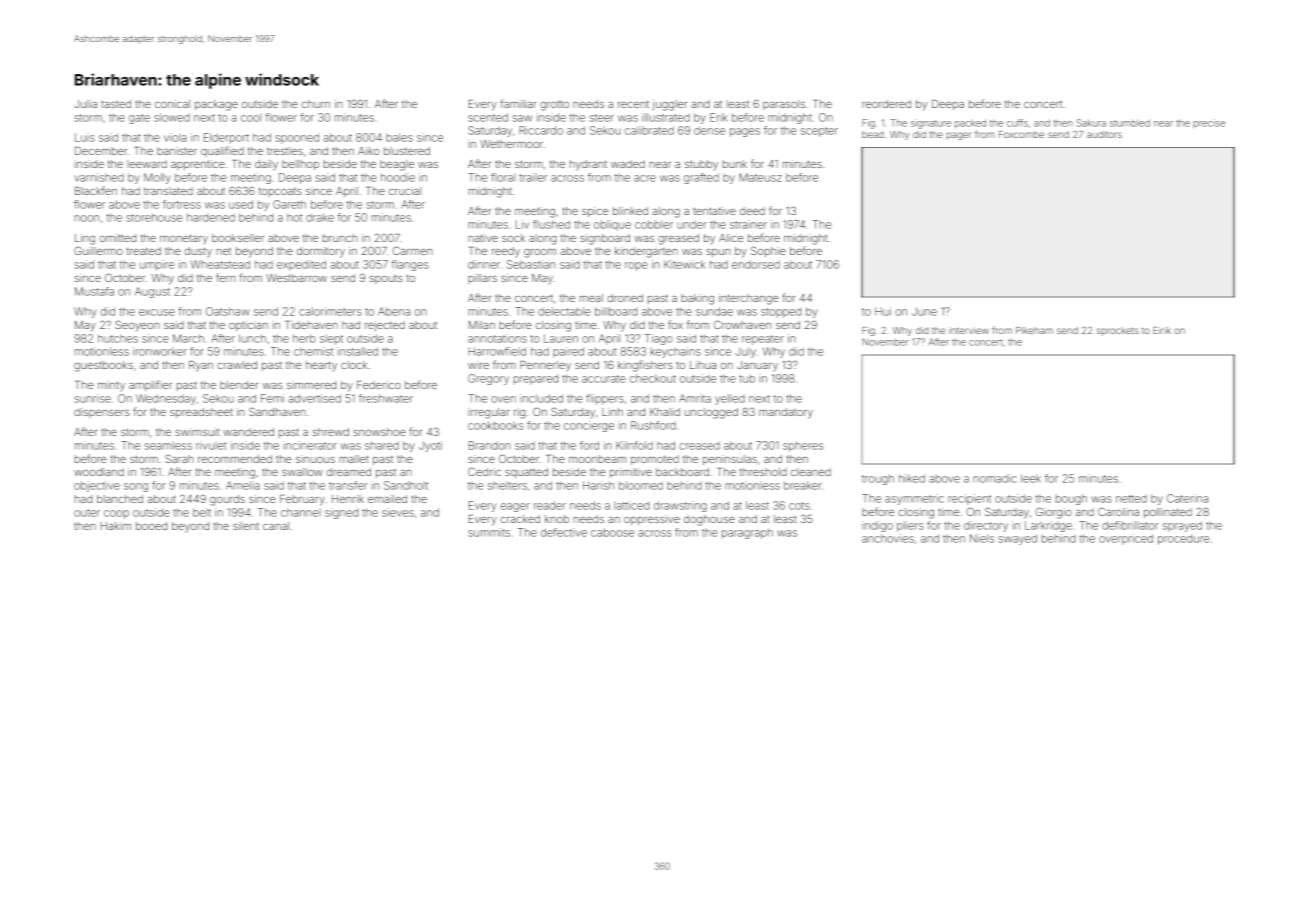  Describe the element at coordinates (116, 104) in the screenshot. I see `tasted` at that location.
